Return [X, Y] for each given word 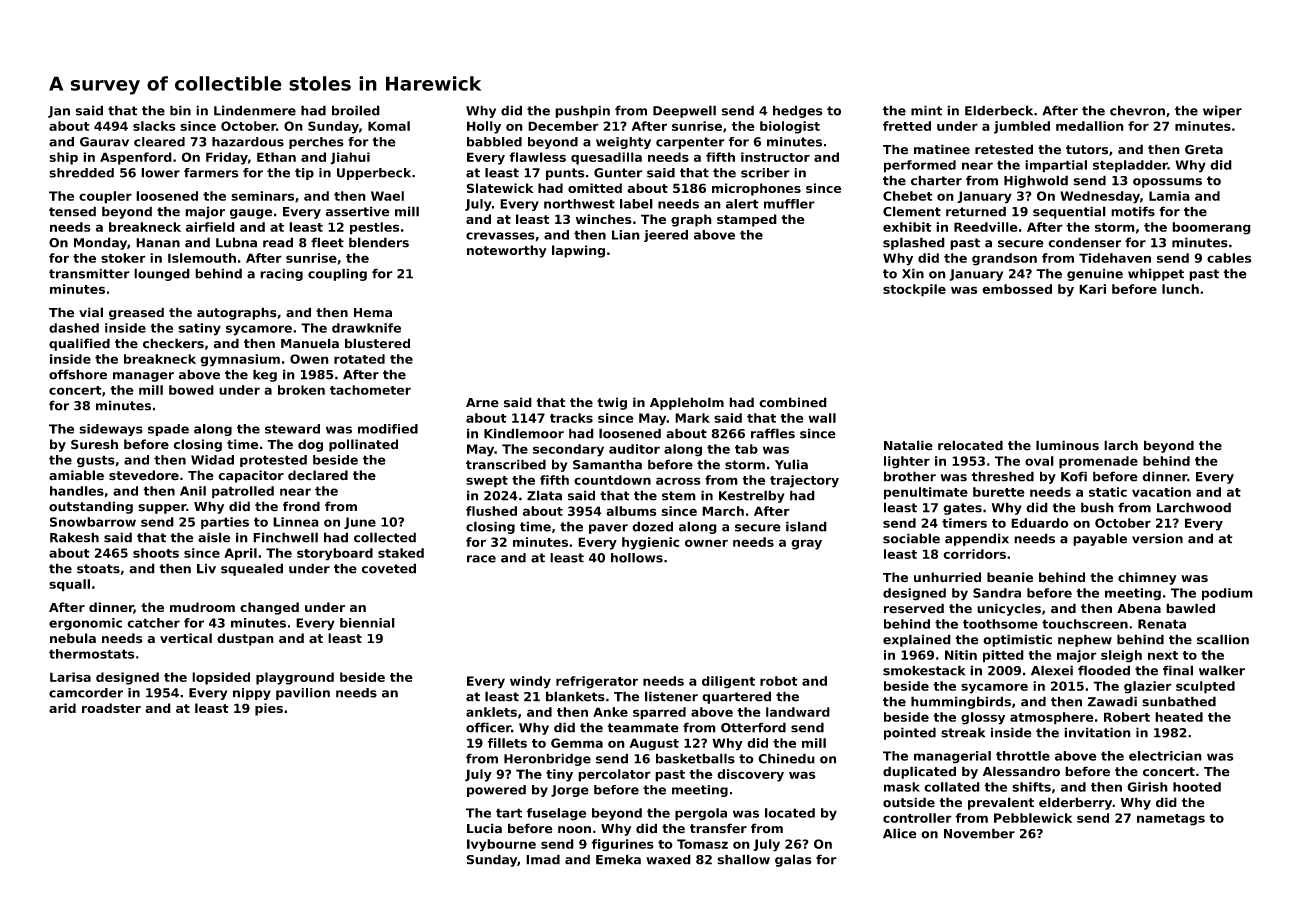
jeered [666, 236]
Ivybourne [501, 845]
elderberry [1075, 803]
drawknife [366, 328]
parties [225, 523]
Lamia [1169, 196]
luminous [1067, 445]
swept [487, 482]
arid [62, 708]
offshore [78, 374]
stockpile [914, 290]
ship [63, 158]
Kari [1092, 289]
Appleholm [687, 403]
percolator [614, 775]
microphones [756, 189]
